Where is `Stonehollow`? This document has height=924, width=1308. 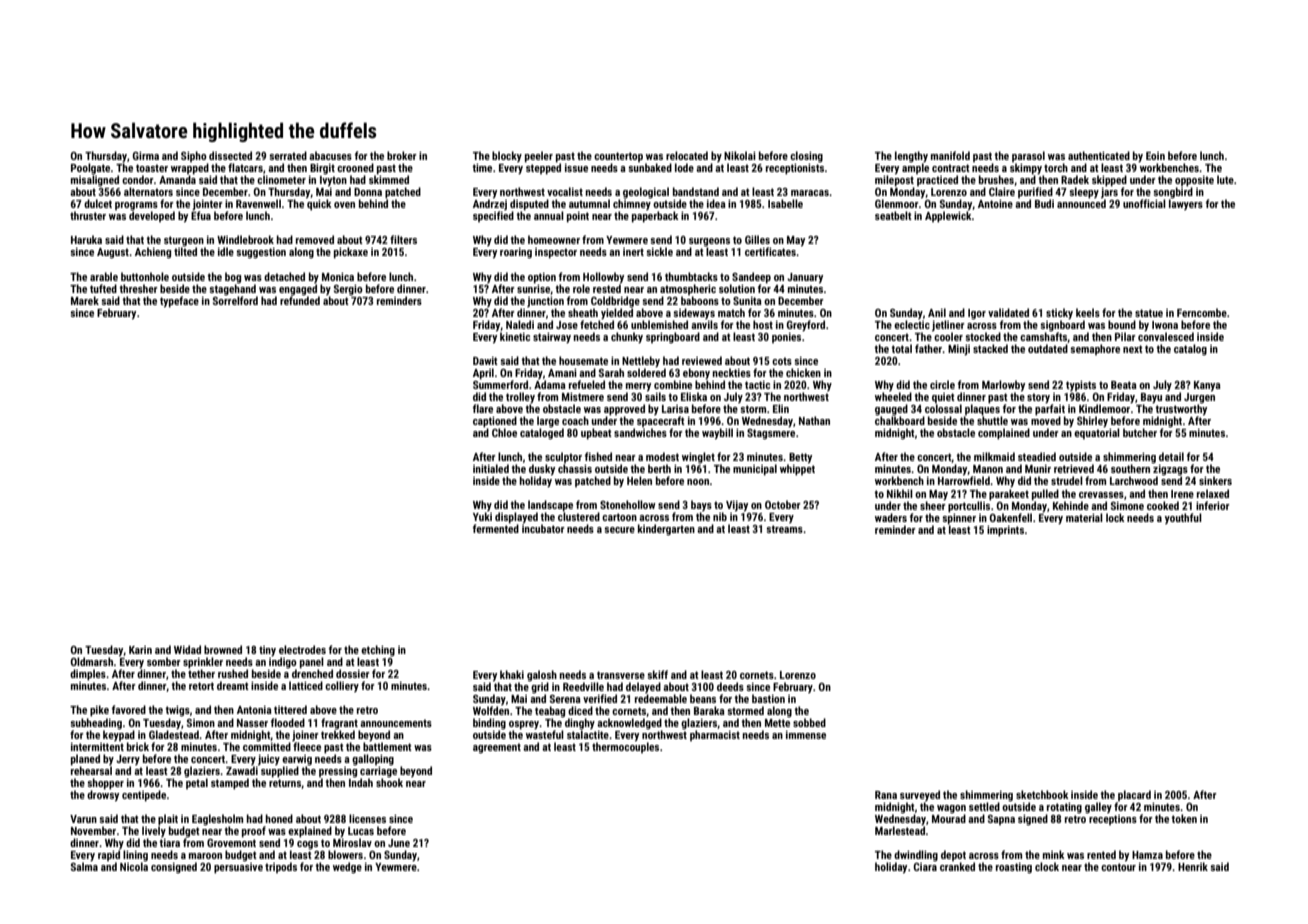 Stonehollow is located at coordinates (628, 504).
